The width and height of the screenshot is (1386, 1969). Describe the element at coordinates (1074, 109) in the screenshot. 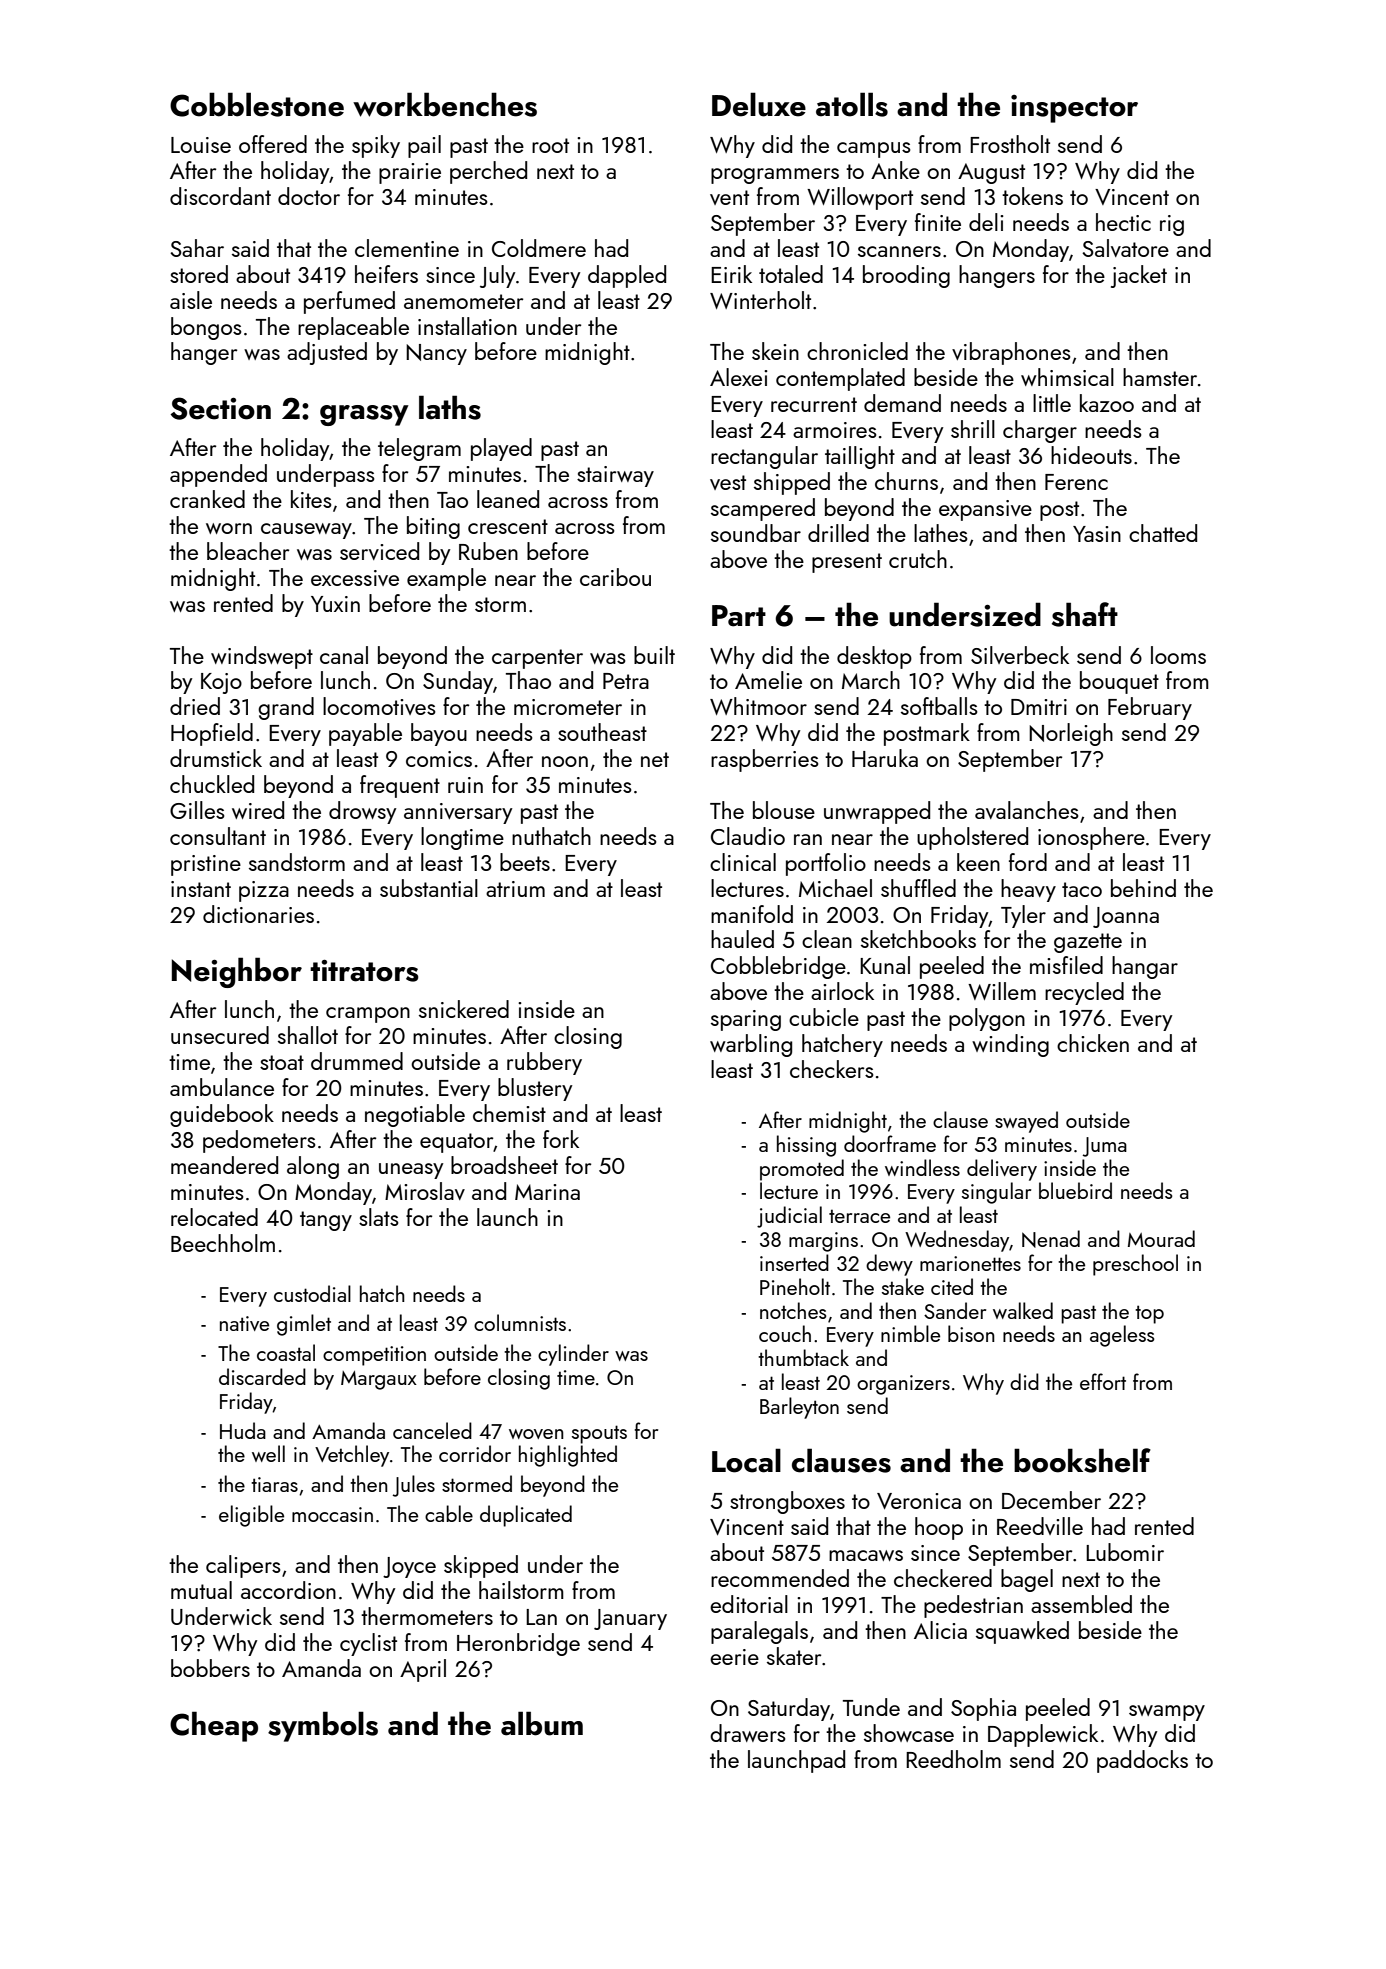

I see `inspector` at that location.
